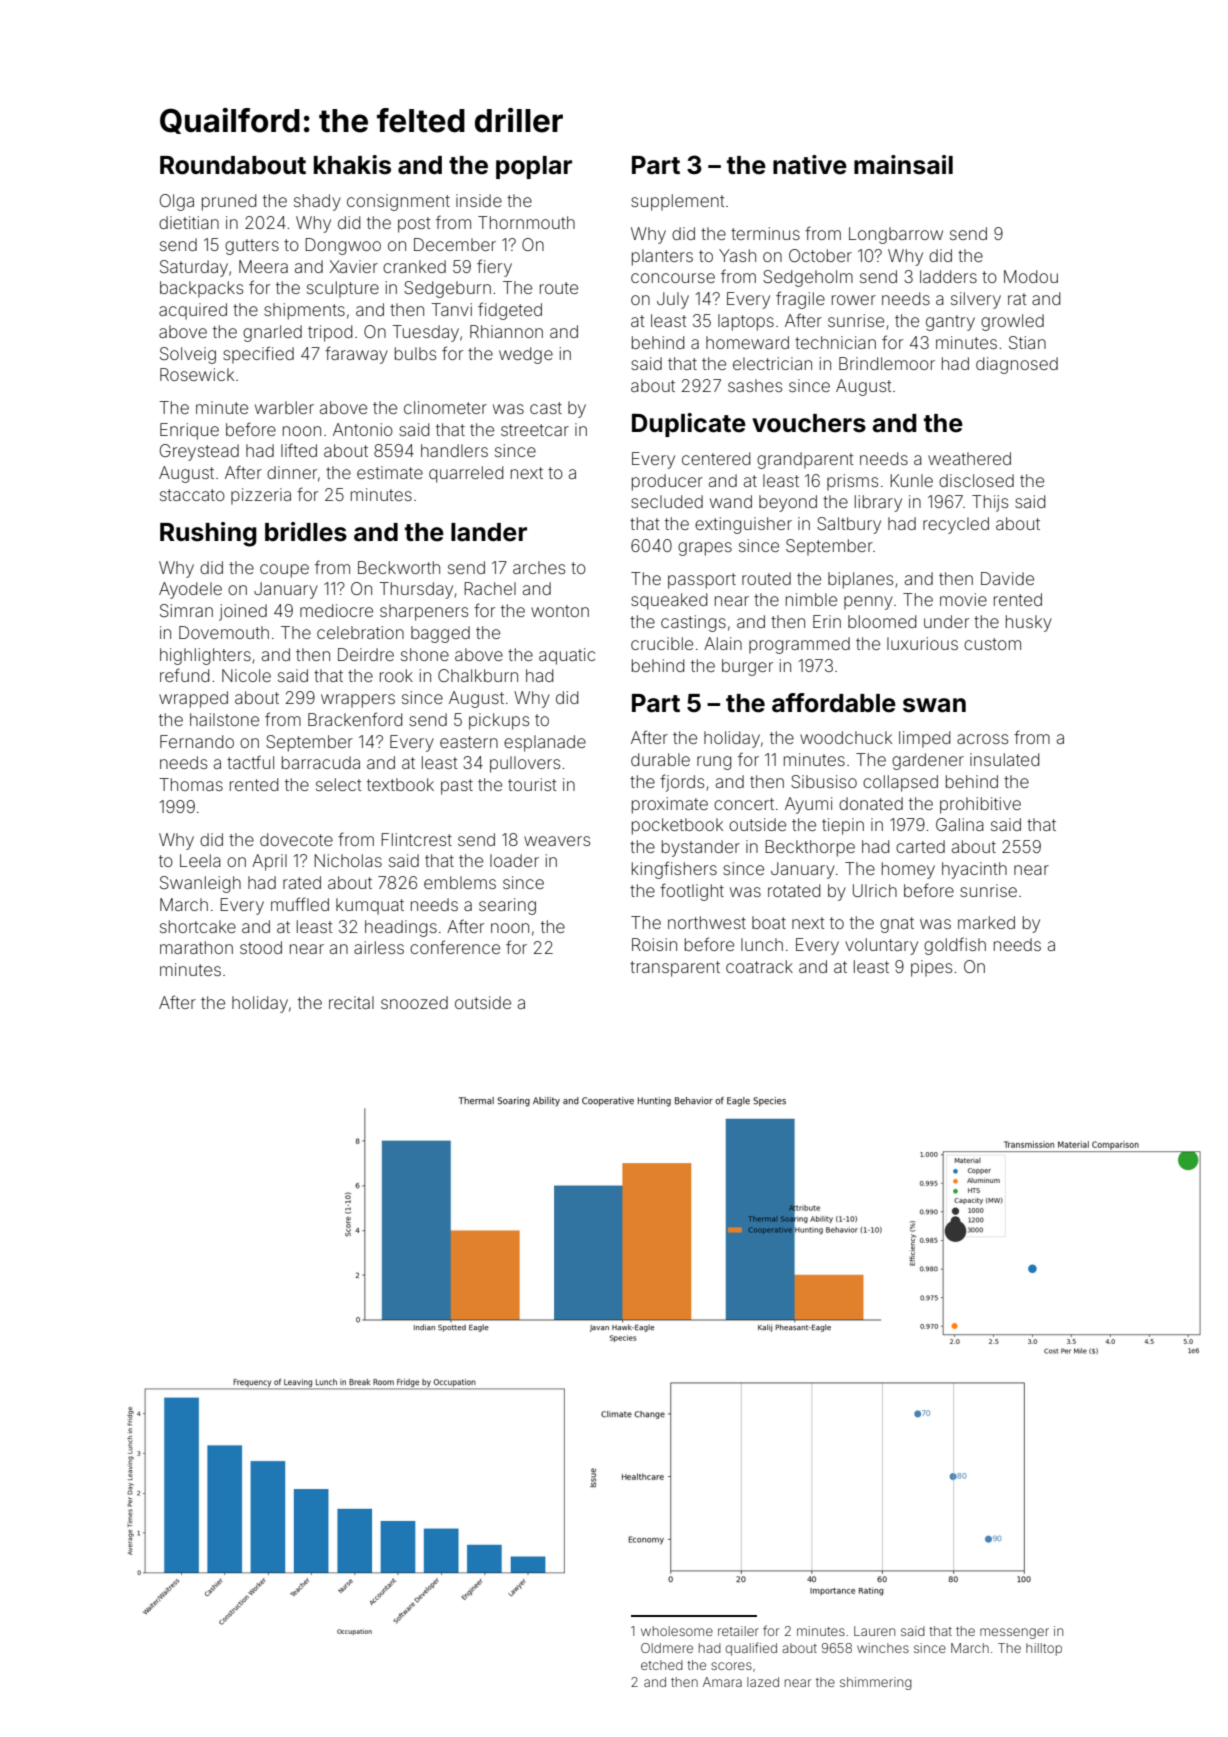  What do you see at coordinates (507, 906) in the image?
I see `searing` at bounding box center [507, 906].
